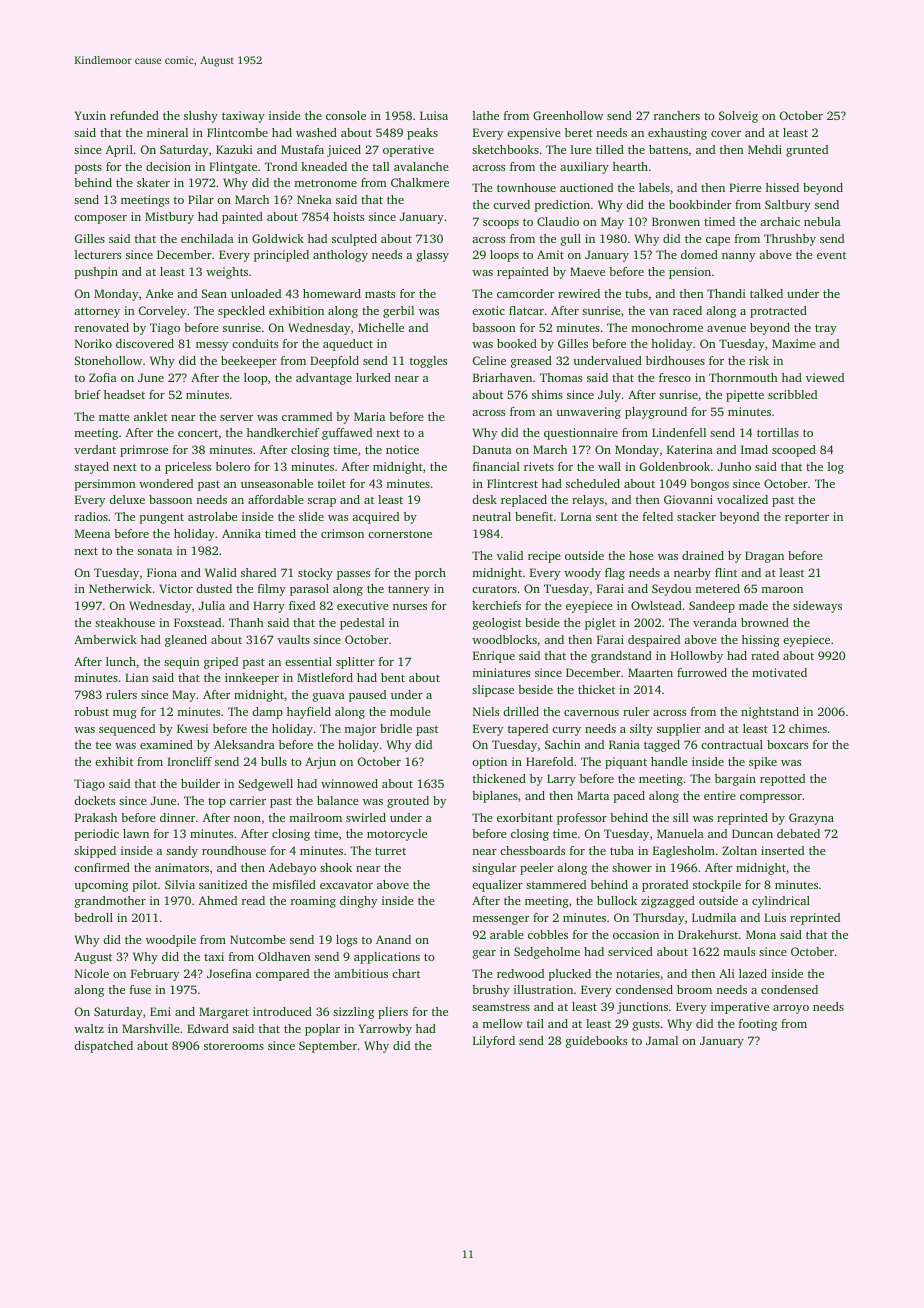 The height and width of the screenshot is (1308, 924). I want to click on equalizer, so click(497, 886).
